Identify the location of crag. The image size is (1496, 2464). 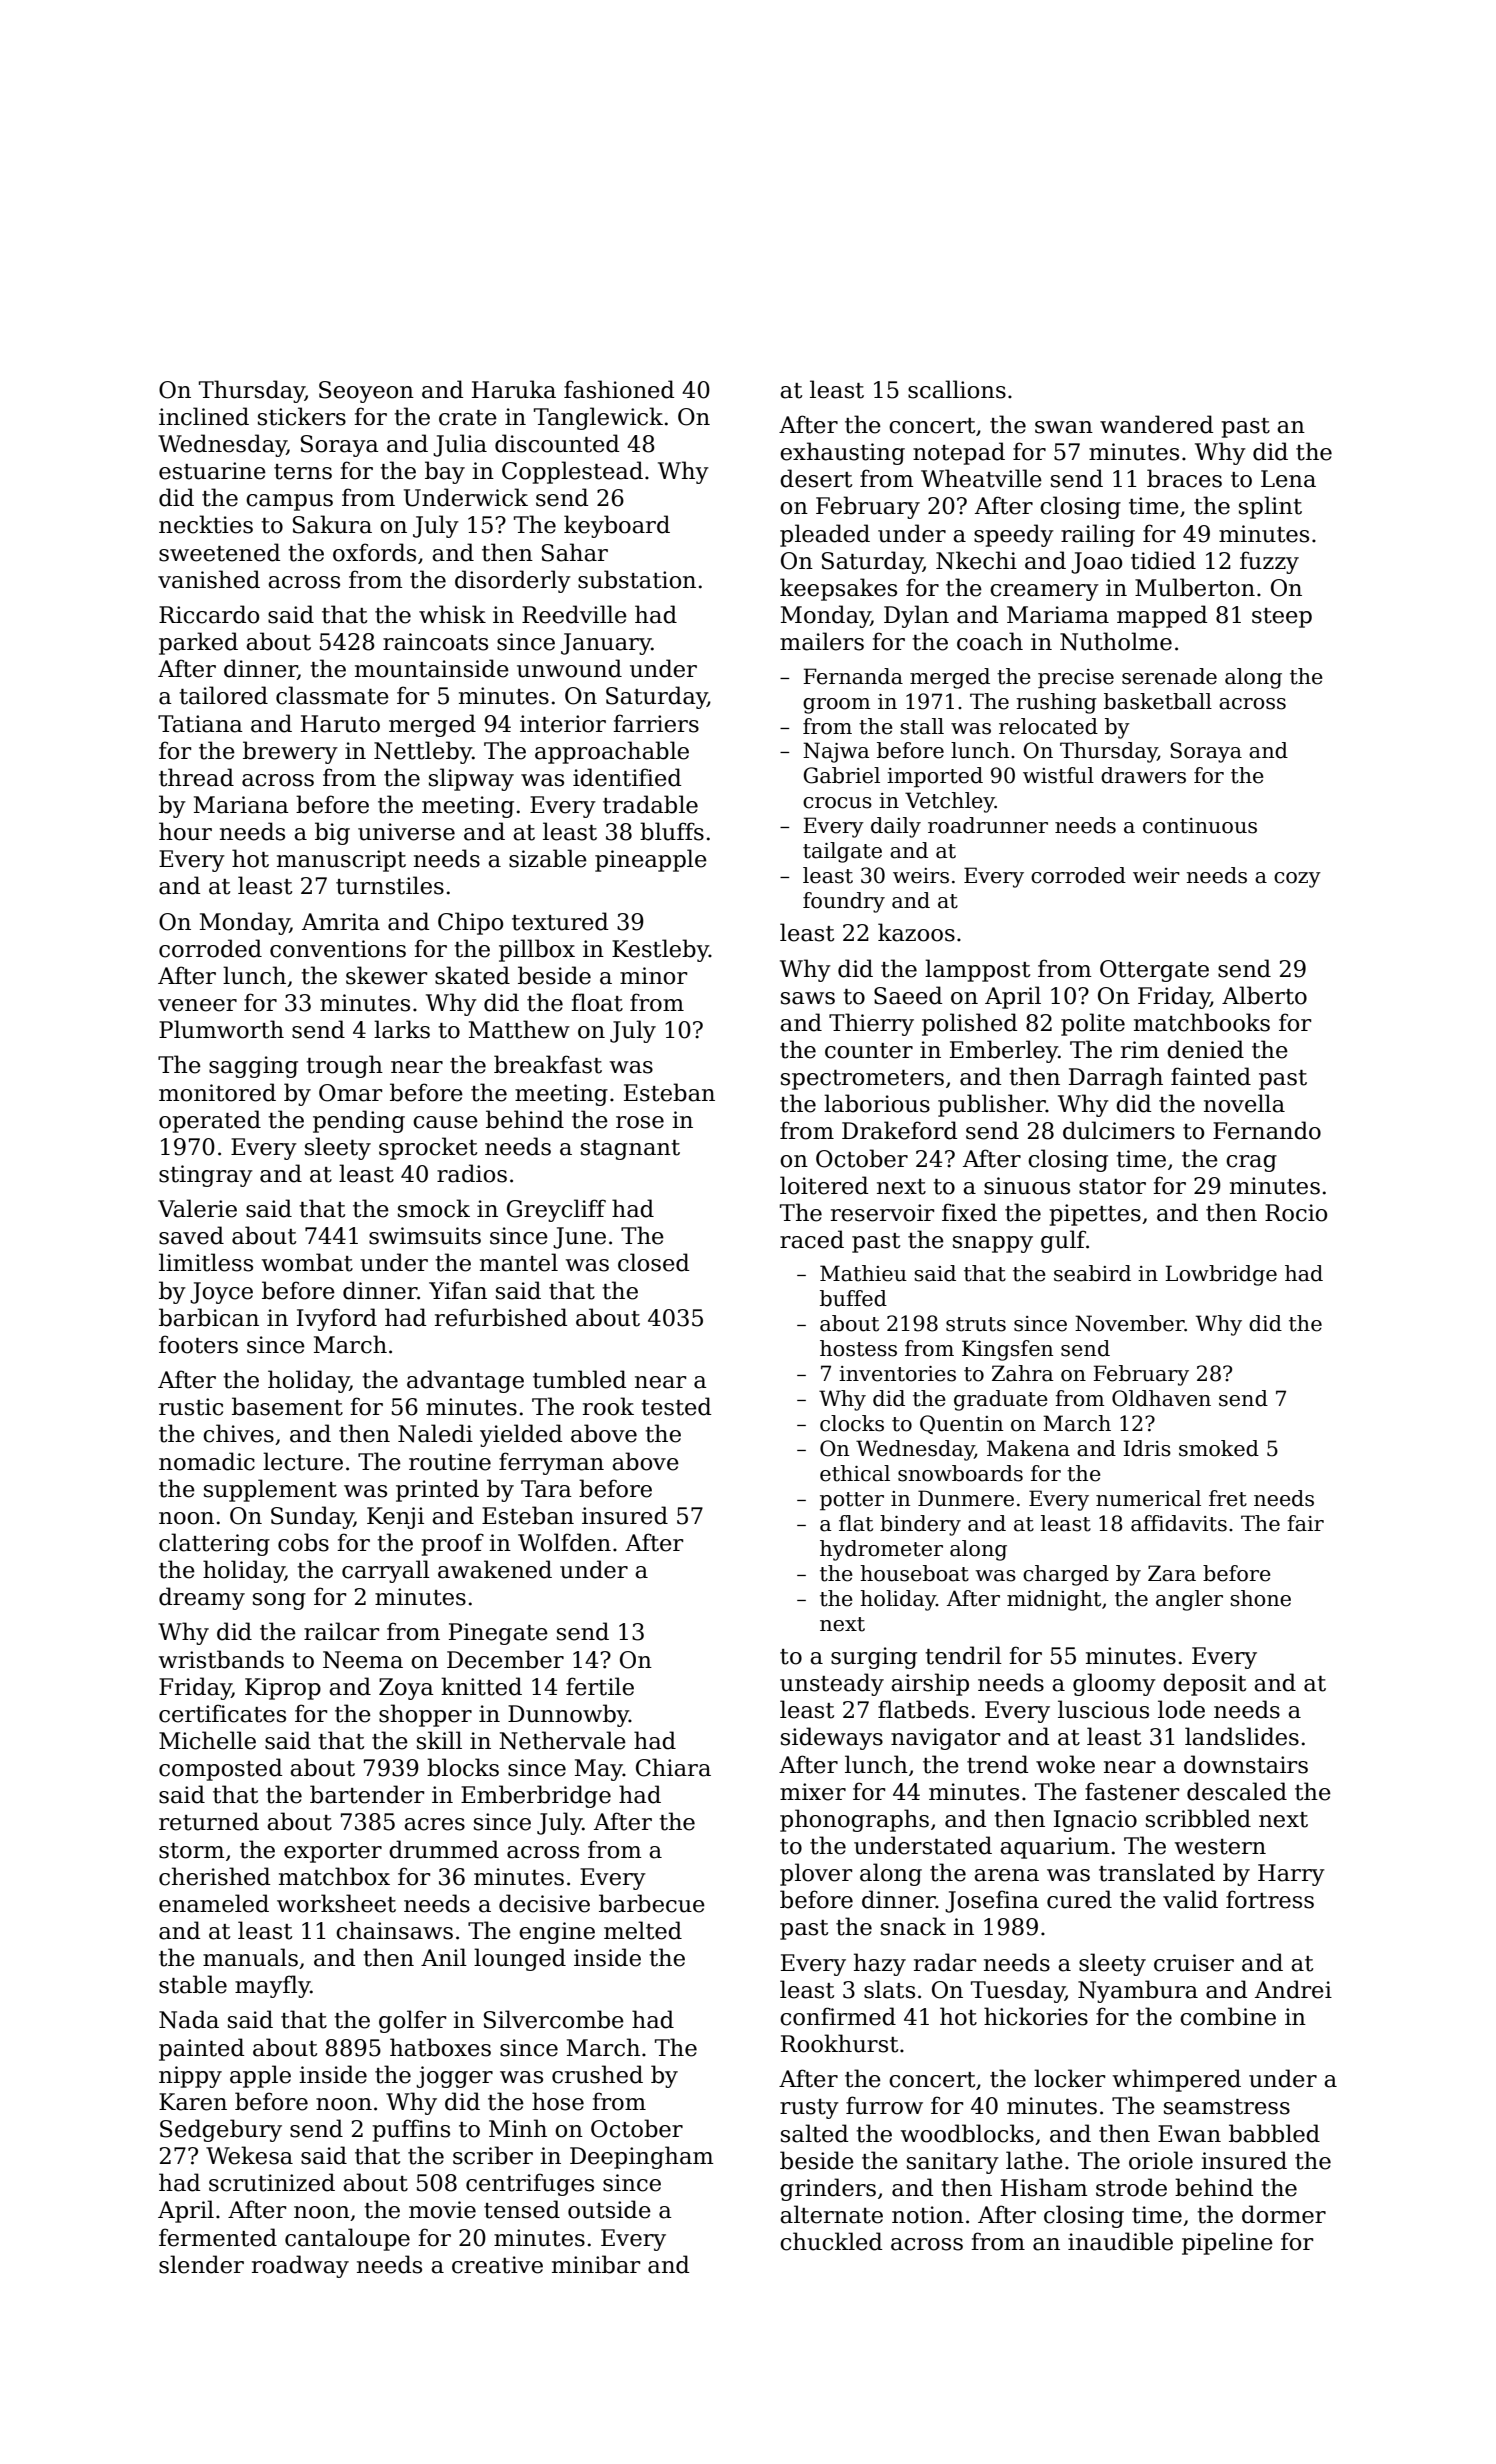
(1251, 1163).
